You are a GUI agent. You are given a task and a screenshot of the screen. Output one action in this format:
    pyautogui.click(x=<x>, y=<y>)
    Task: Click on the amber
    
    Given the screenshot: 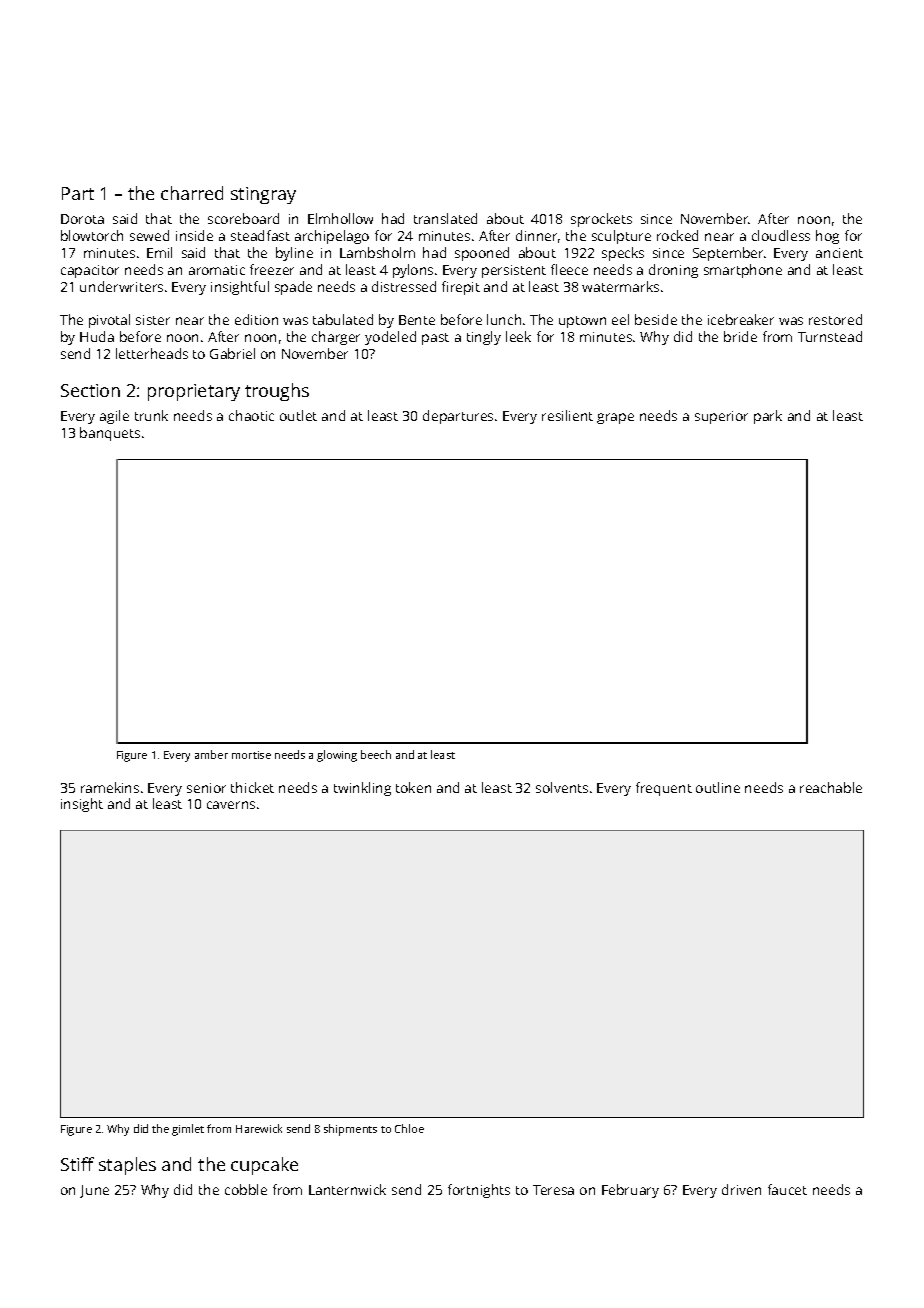 What is the action you would take?
    pyautogui.click(x=211, y=754)
